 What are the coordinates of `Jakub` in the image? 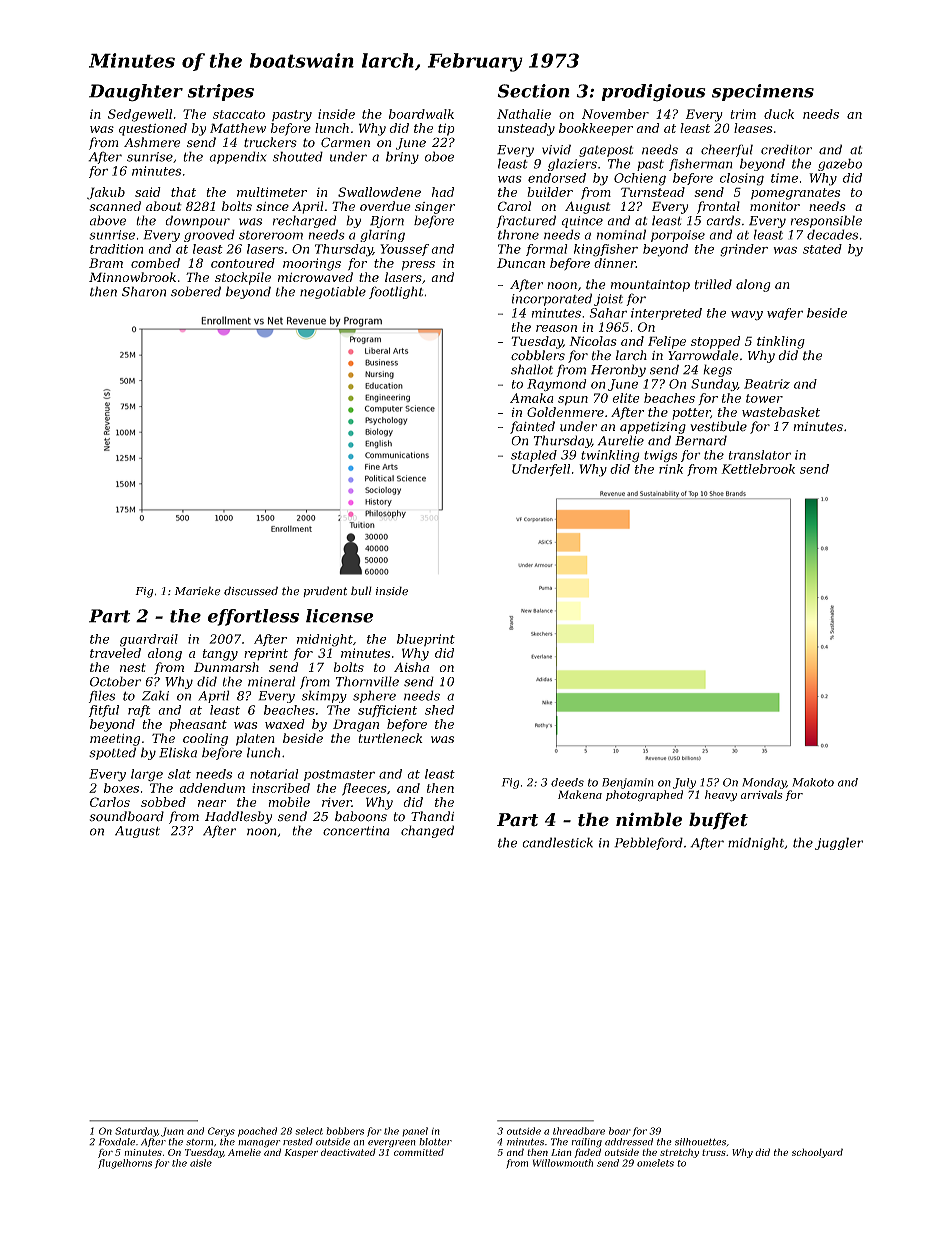 It's located at (106, 193).
